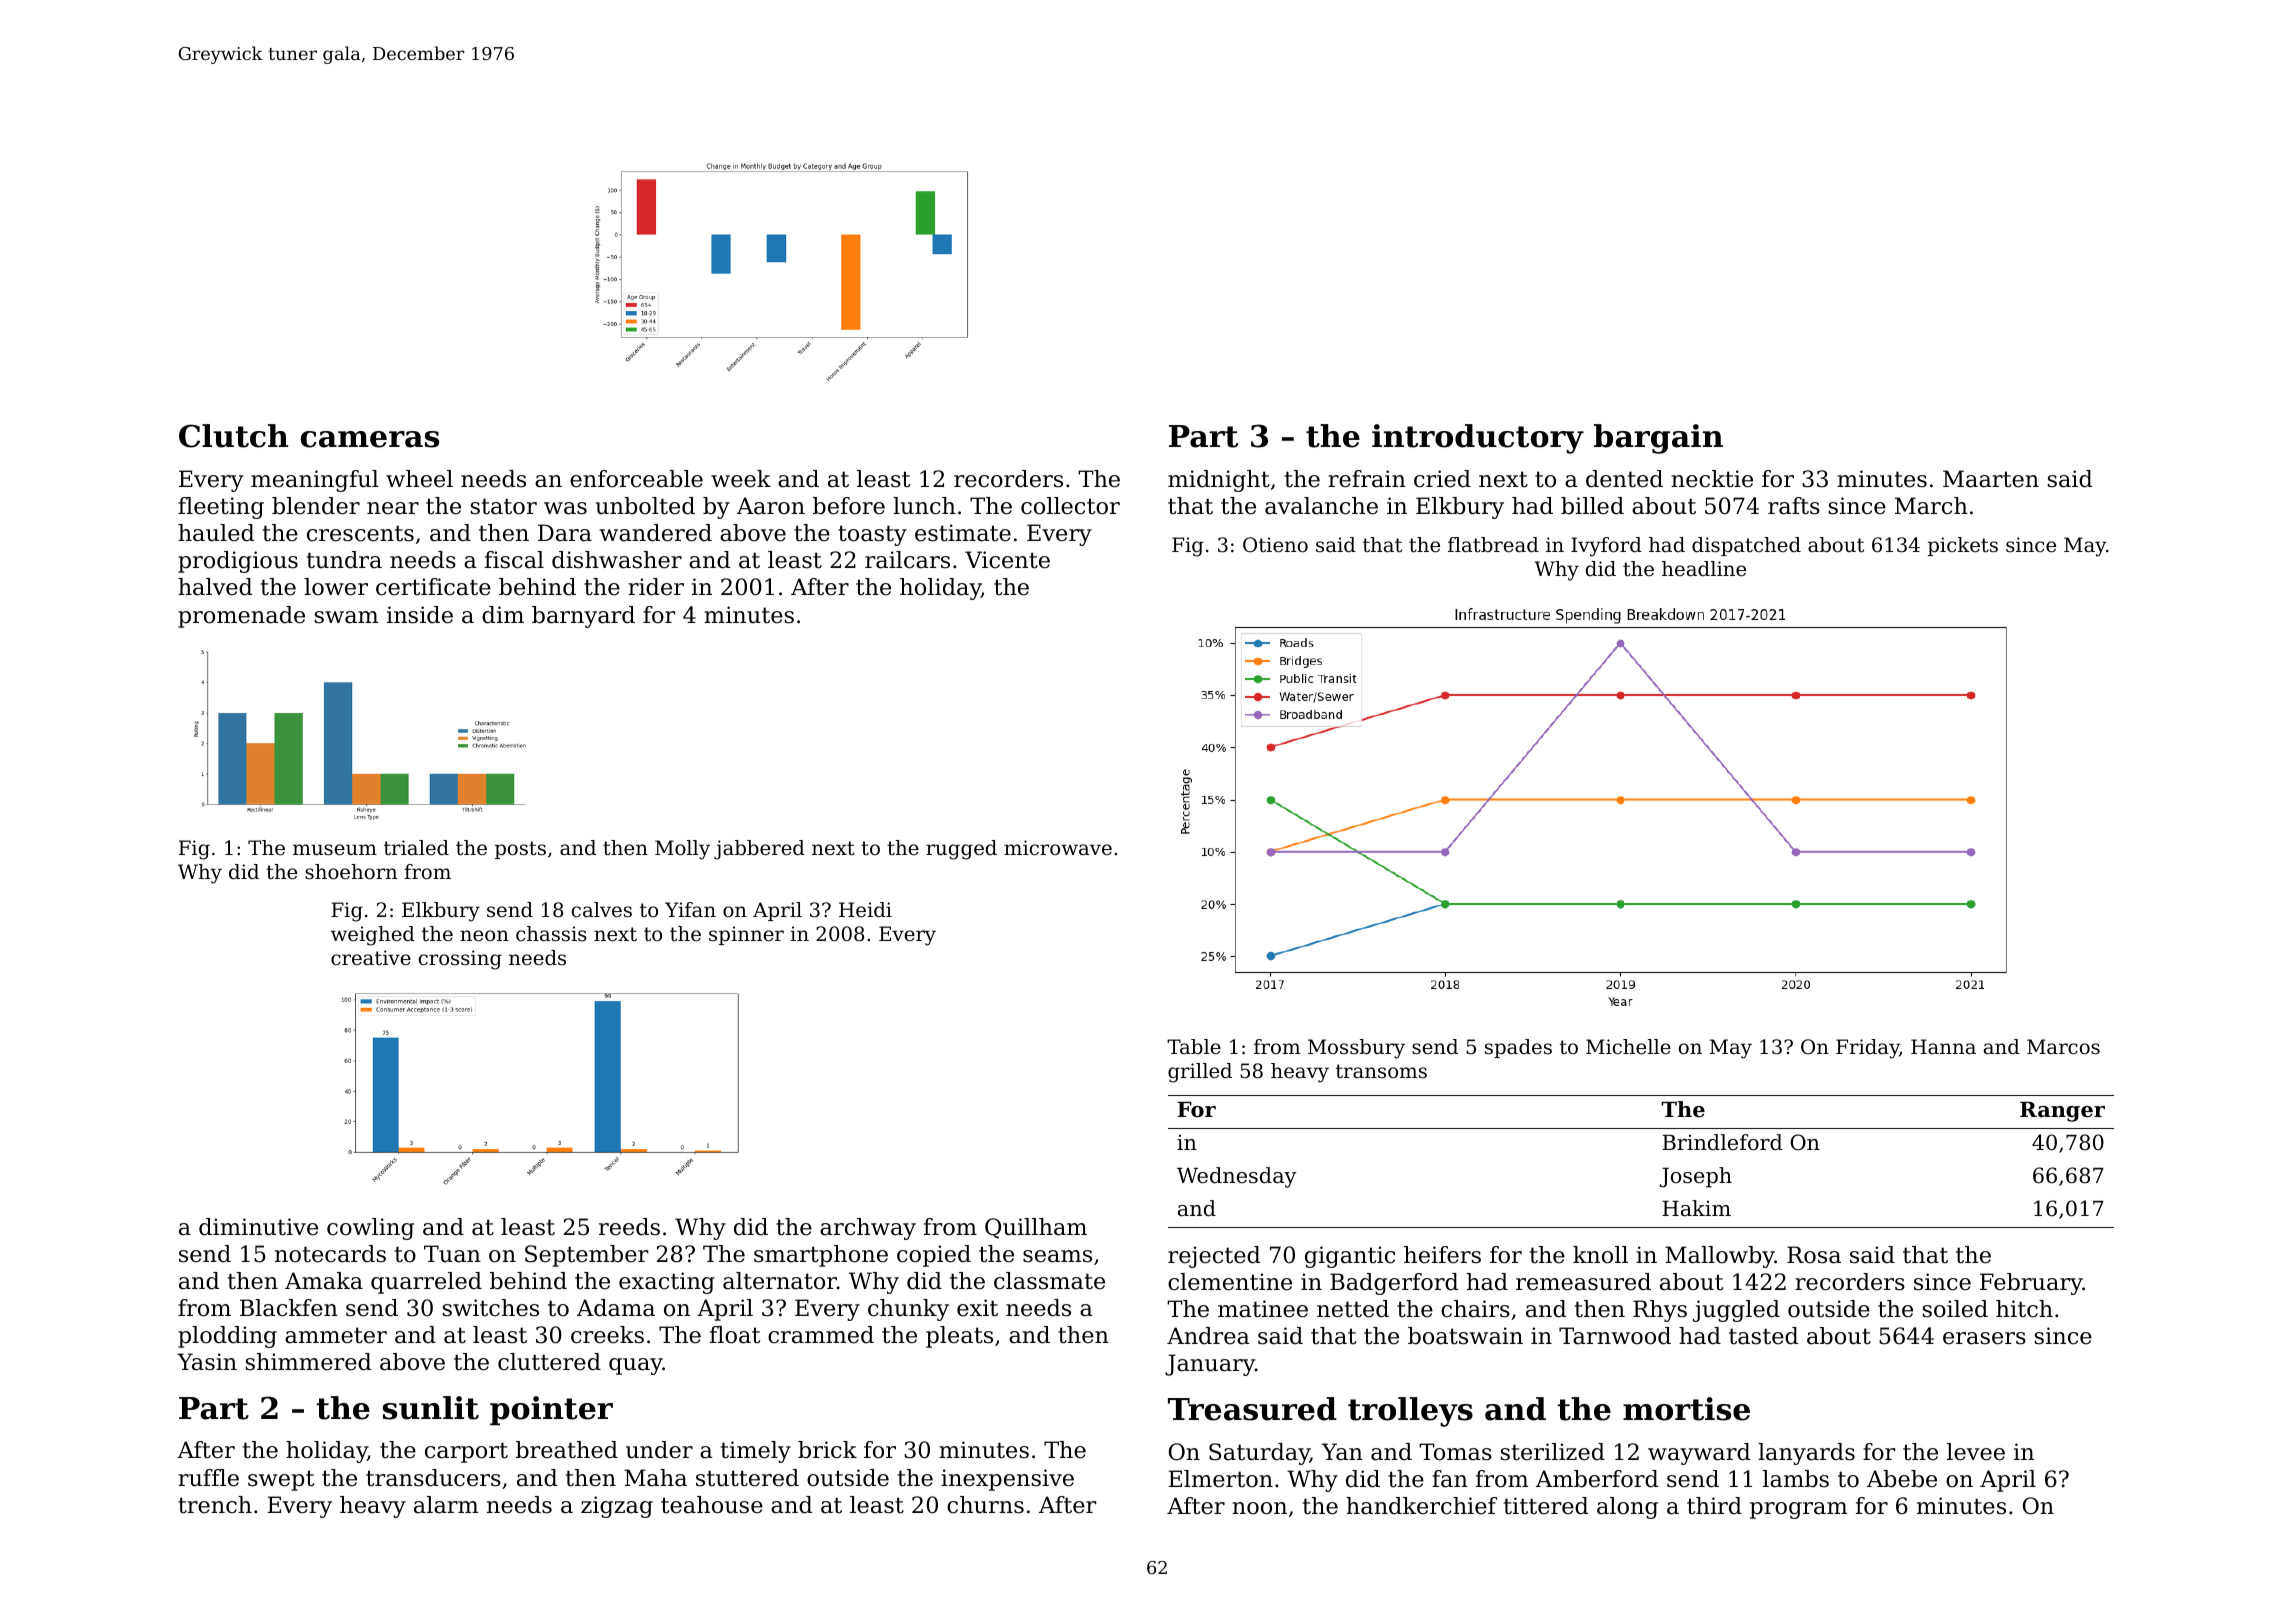  Describe the element at coordinates (2024, 1309) in the page. I see `hitch` at that location.
